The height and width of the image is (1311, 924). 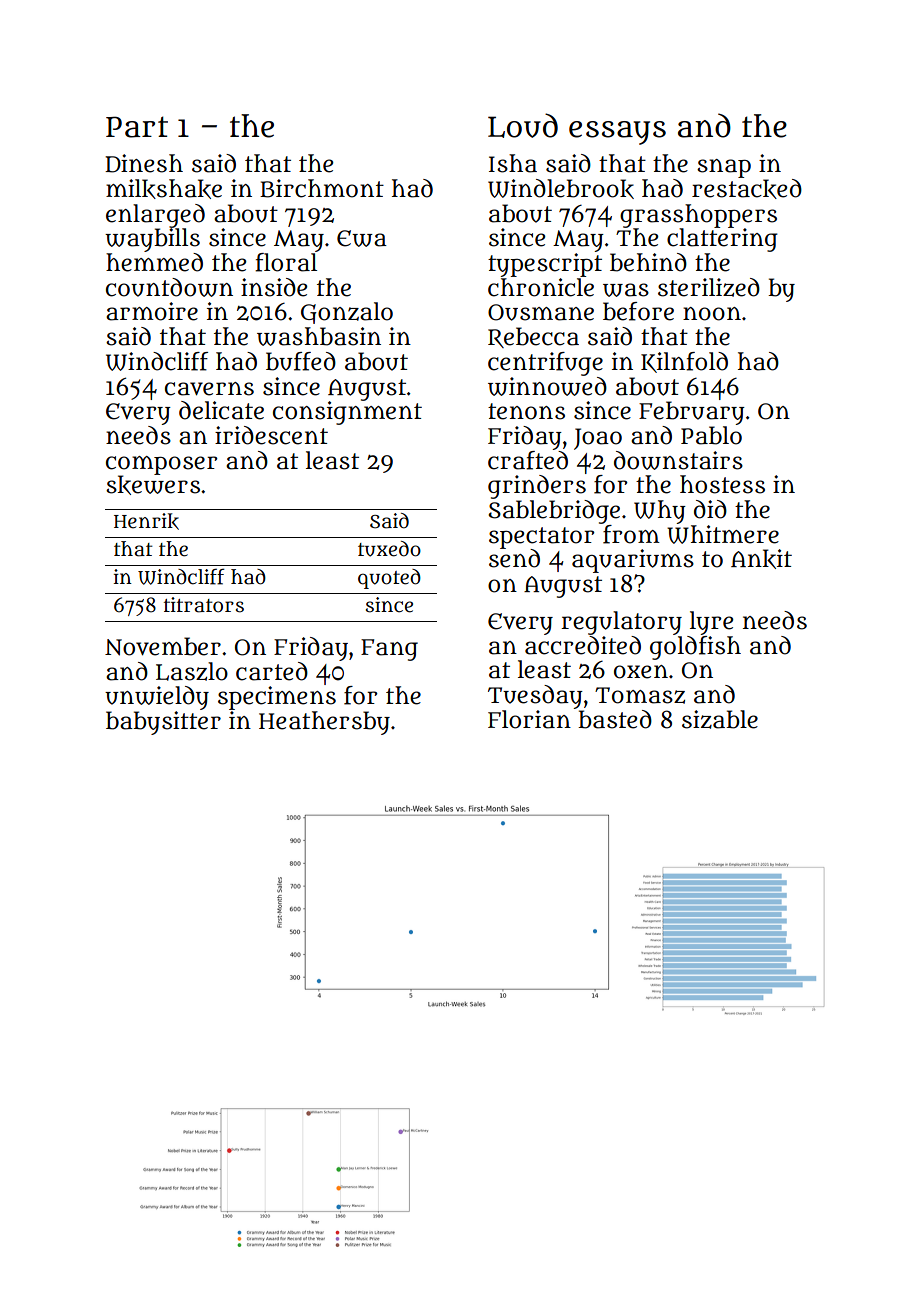 What do you see at coordinates (723, 534) in the image?
I see `Whitmere` at bounding box center [723, 534].
